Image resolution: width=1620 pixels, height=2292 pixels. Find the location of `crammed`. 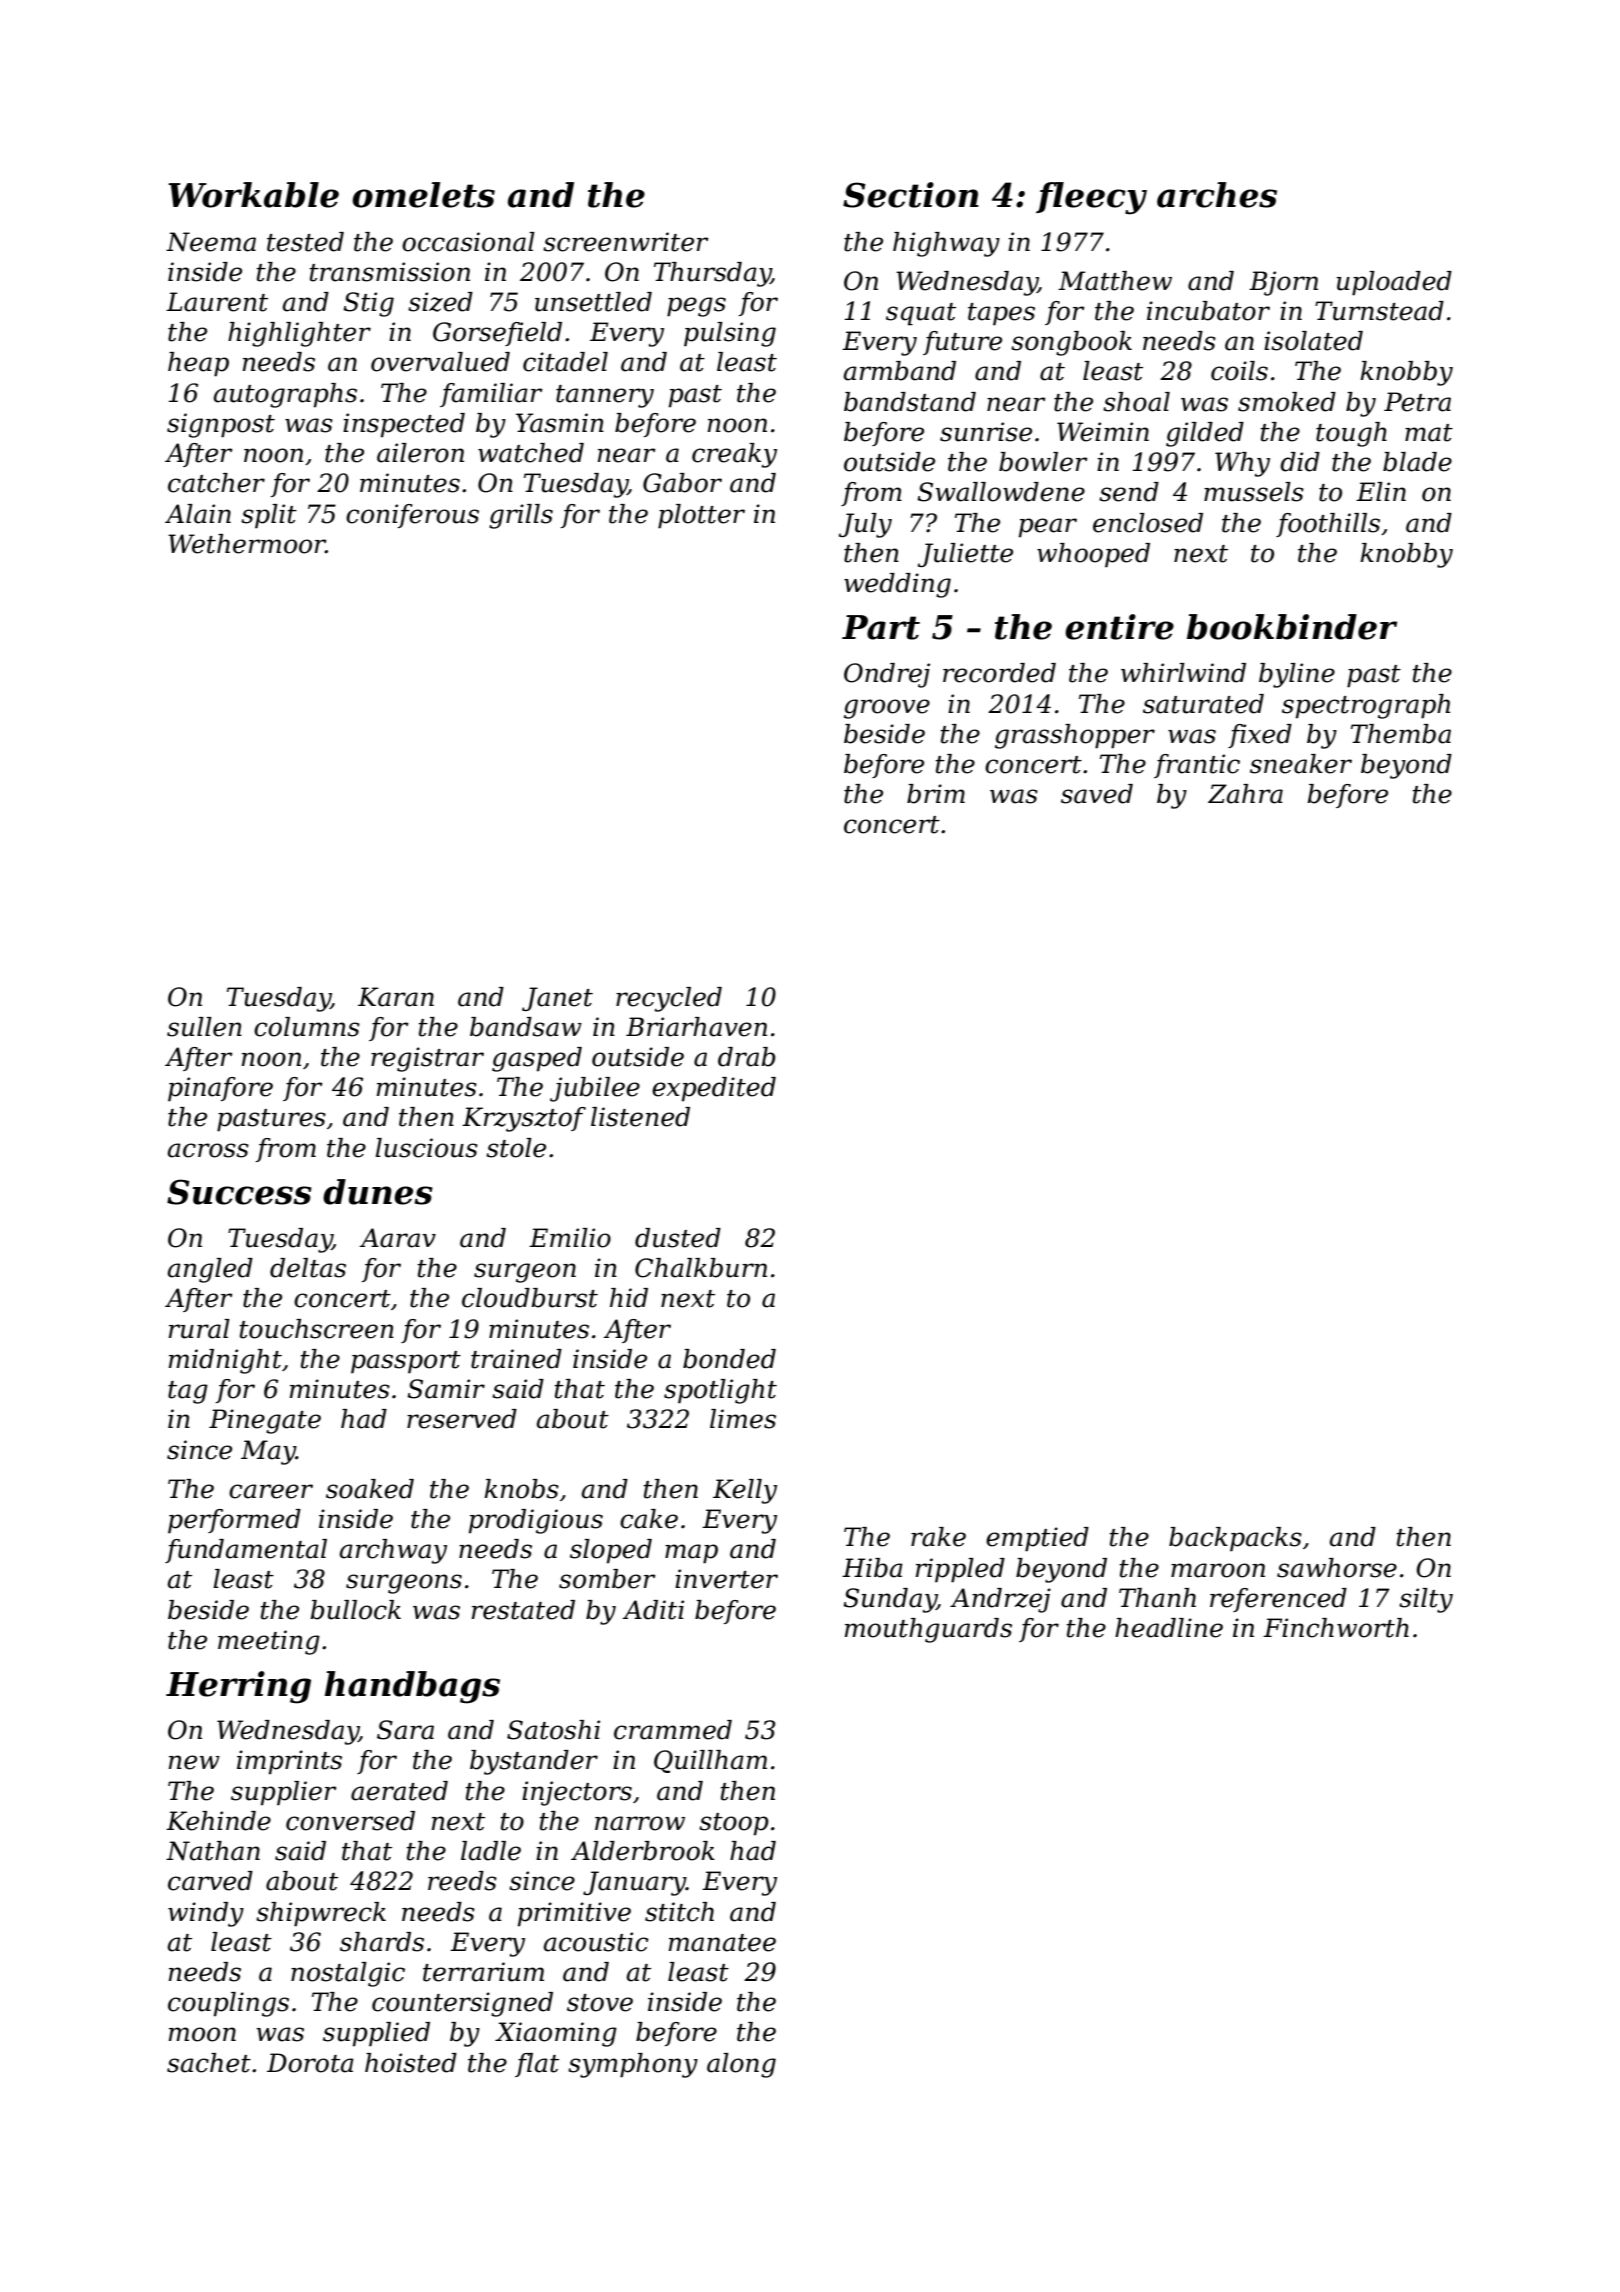

crammed is located at coordinates (673, 1730).
